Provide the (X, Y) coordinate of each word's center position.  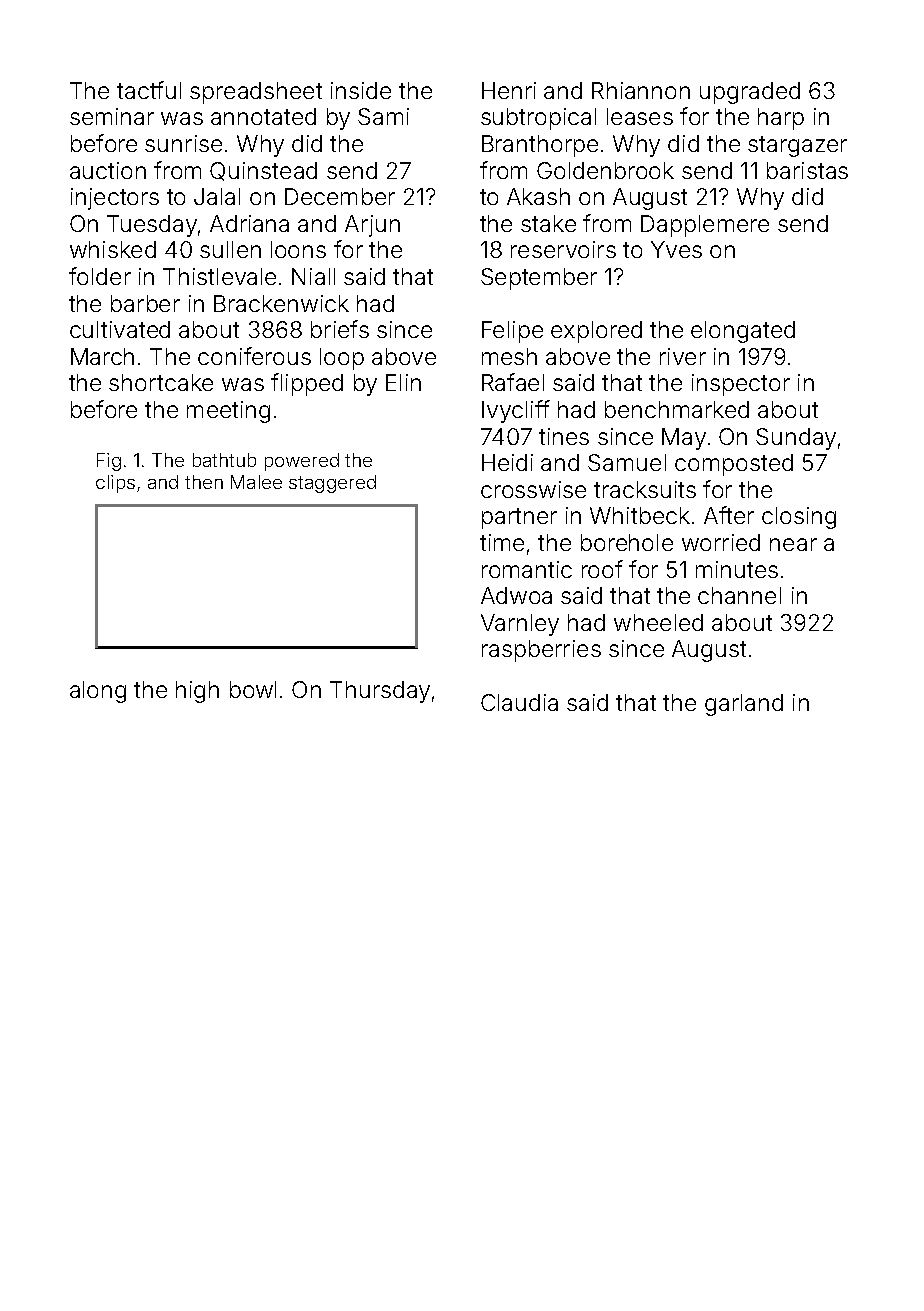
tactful (149, 90)
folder (100, 276)
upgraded (750, 93)
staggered (332, 484)
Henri (509, 90)
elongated (743, 332)
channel (739, 595)
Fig (109, 462)
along (98, 692)
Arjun (372, 226)
